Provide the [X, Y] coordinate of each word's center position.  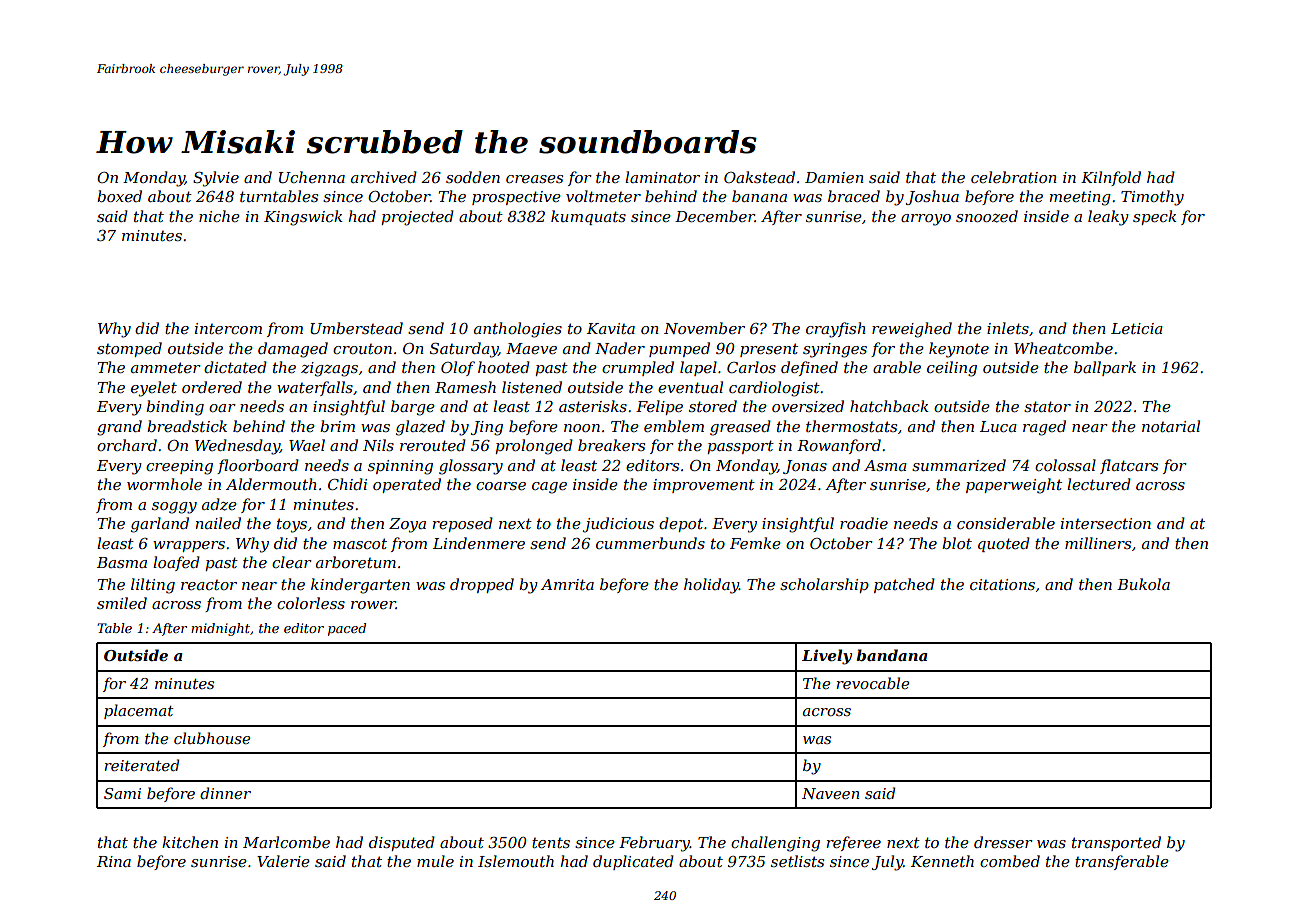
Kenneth [942, 861]
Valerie [283, 861]
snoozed [987, 216]
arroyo [926, 220]
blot [957, 543]
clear [292, 562]
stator [1047, 406]
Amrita [567, 584]
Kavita [611, 328]
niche [219, 216]
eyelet [154, 389]
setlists [797, 861]
